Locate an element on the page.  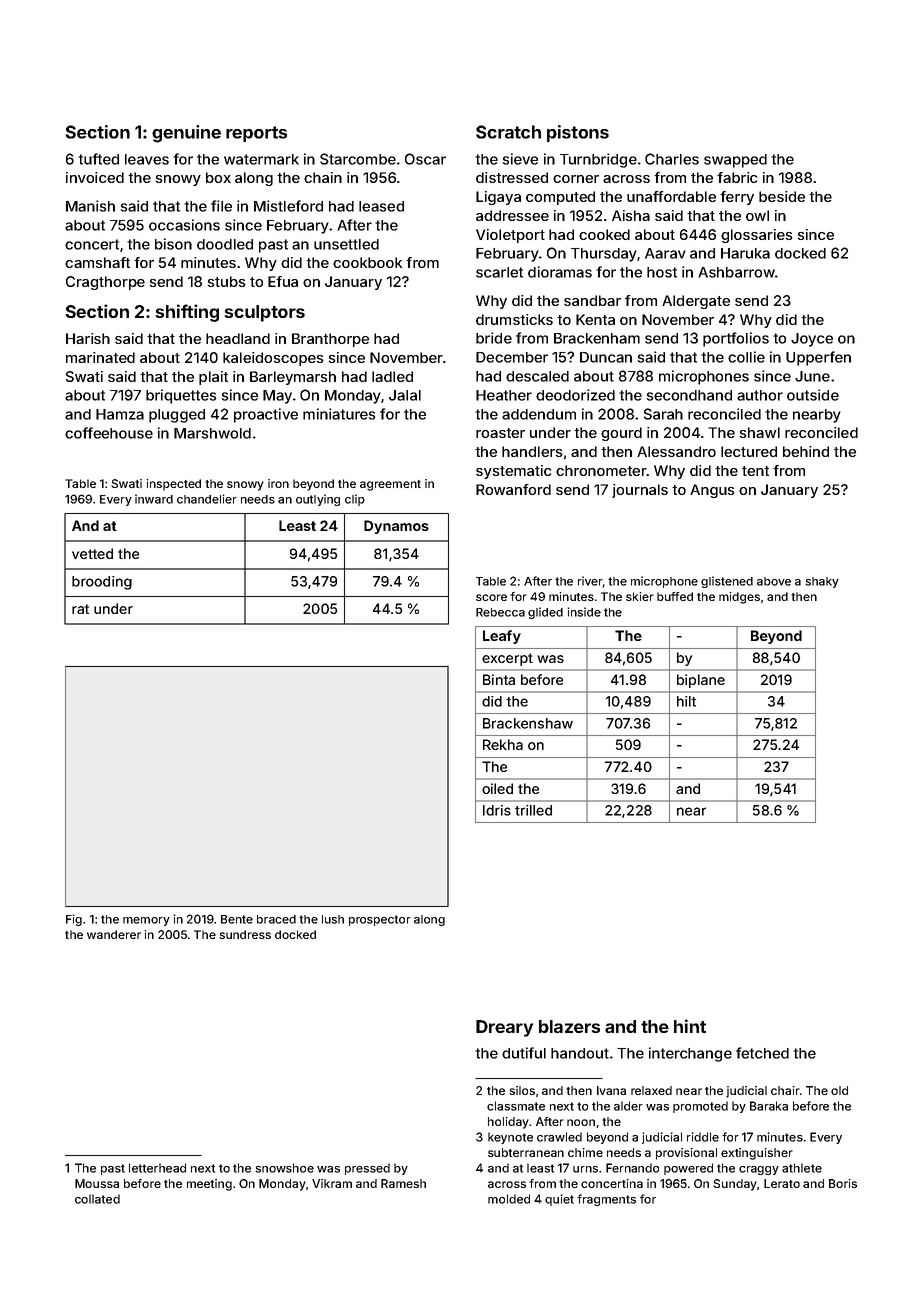
Charles is located at coordinates (672, 159).
